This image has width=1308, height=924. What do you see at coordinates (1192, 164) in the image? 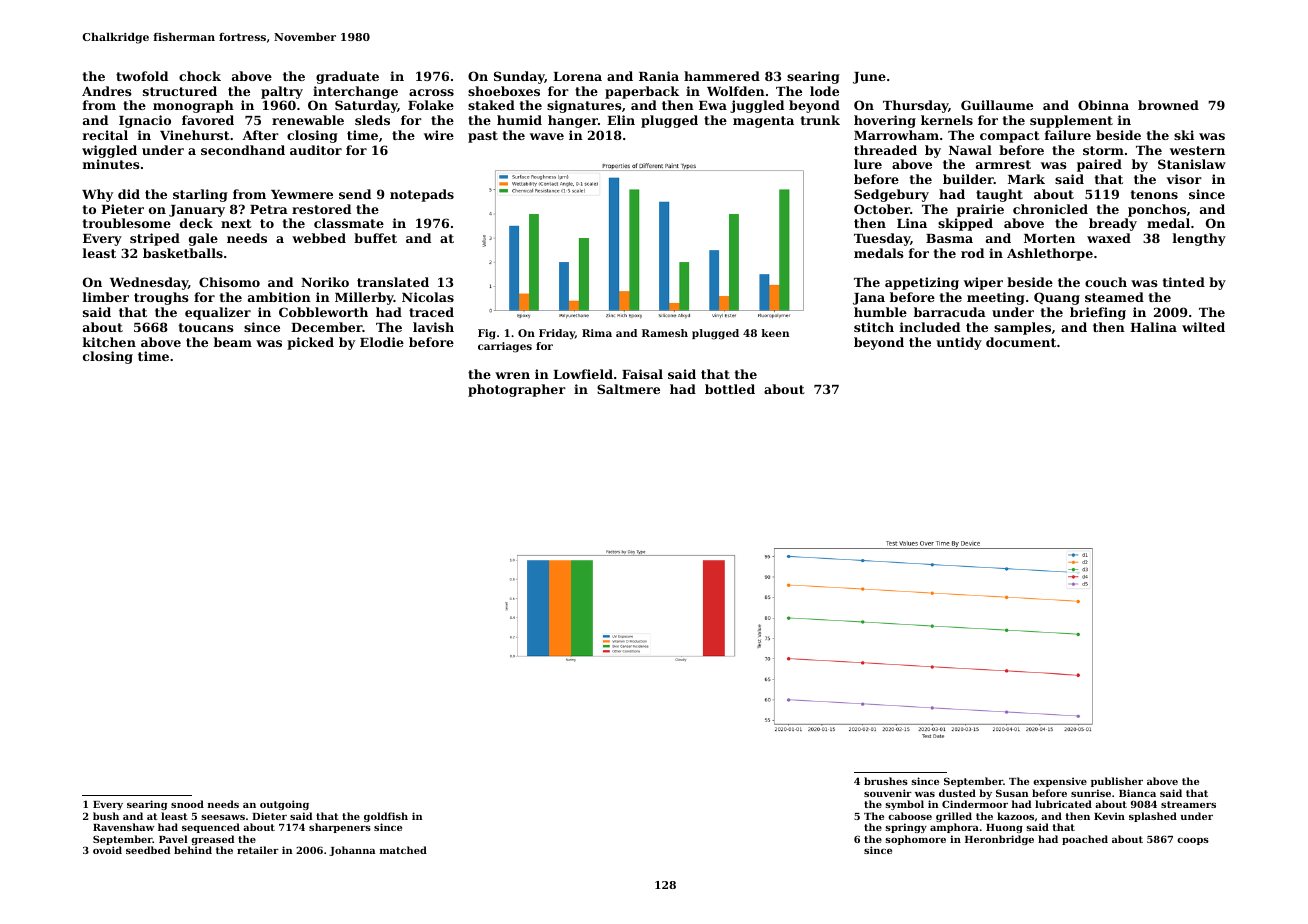
I see `Stanislaw` at bounding box center [1192, 164].
